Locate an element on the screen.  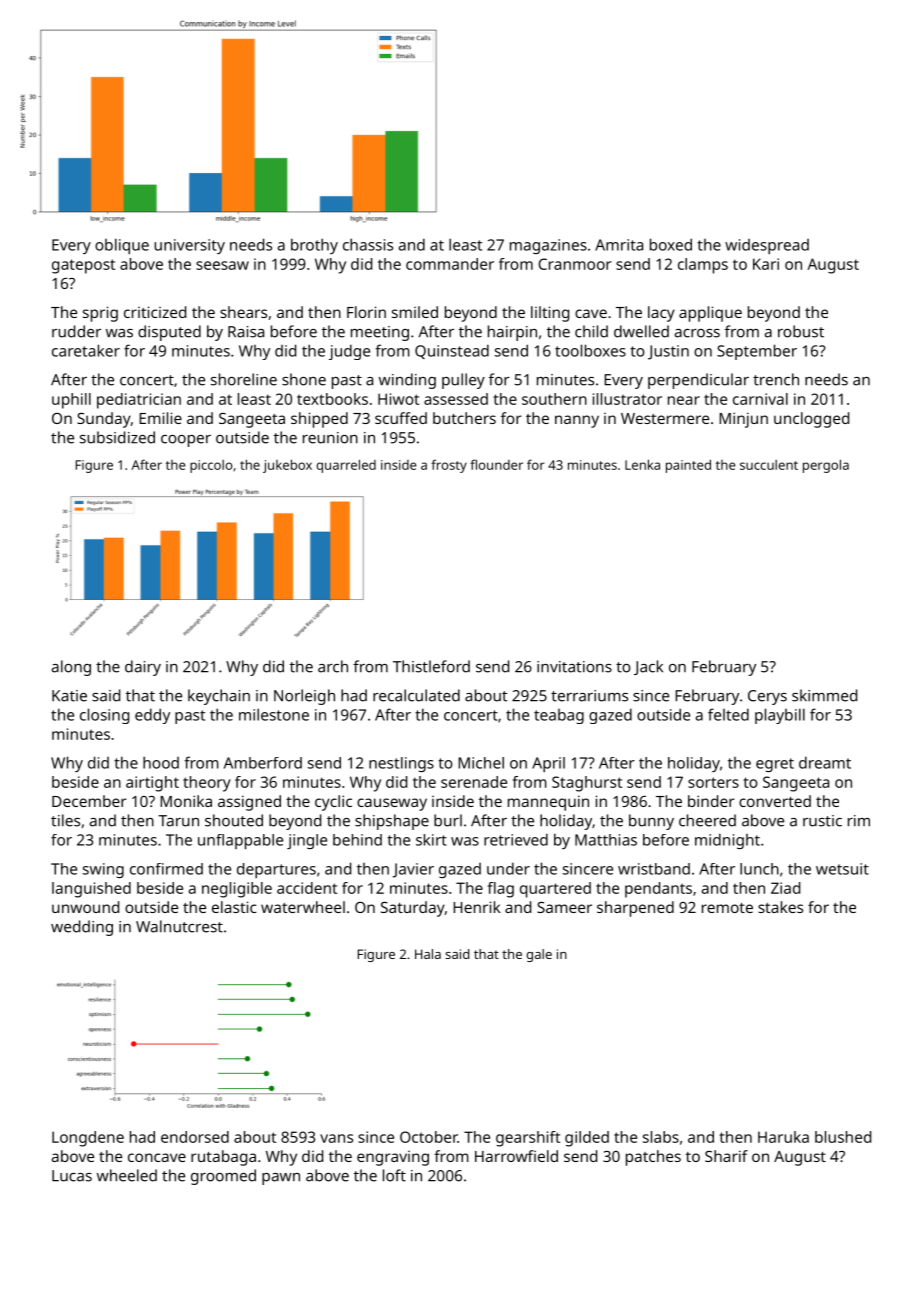
rudder is located at coordinates (76, 331).
